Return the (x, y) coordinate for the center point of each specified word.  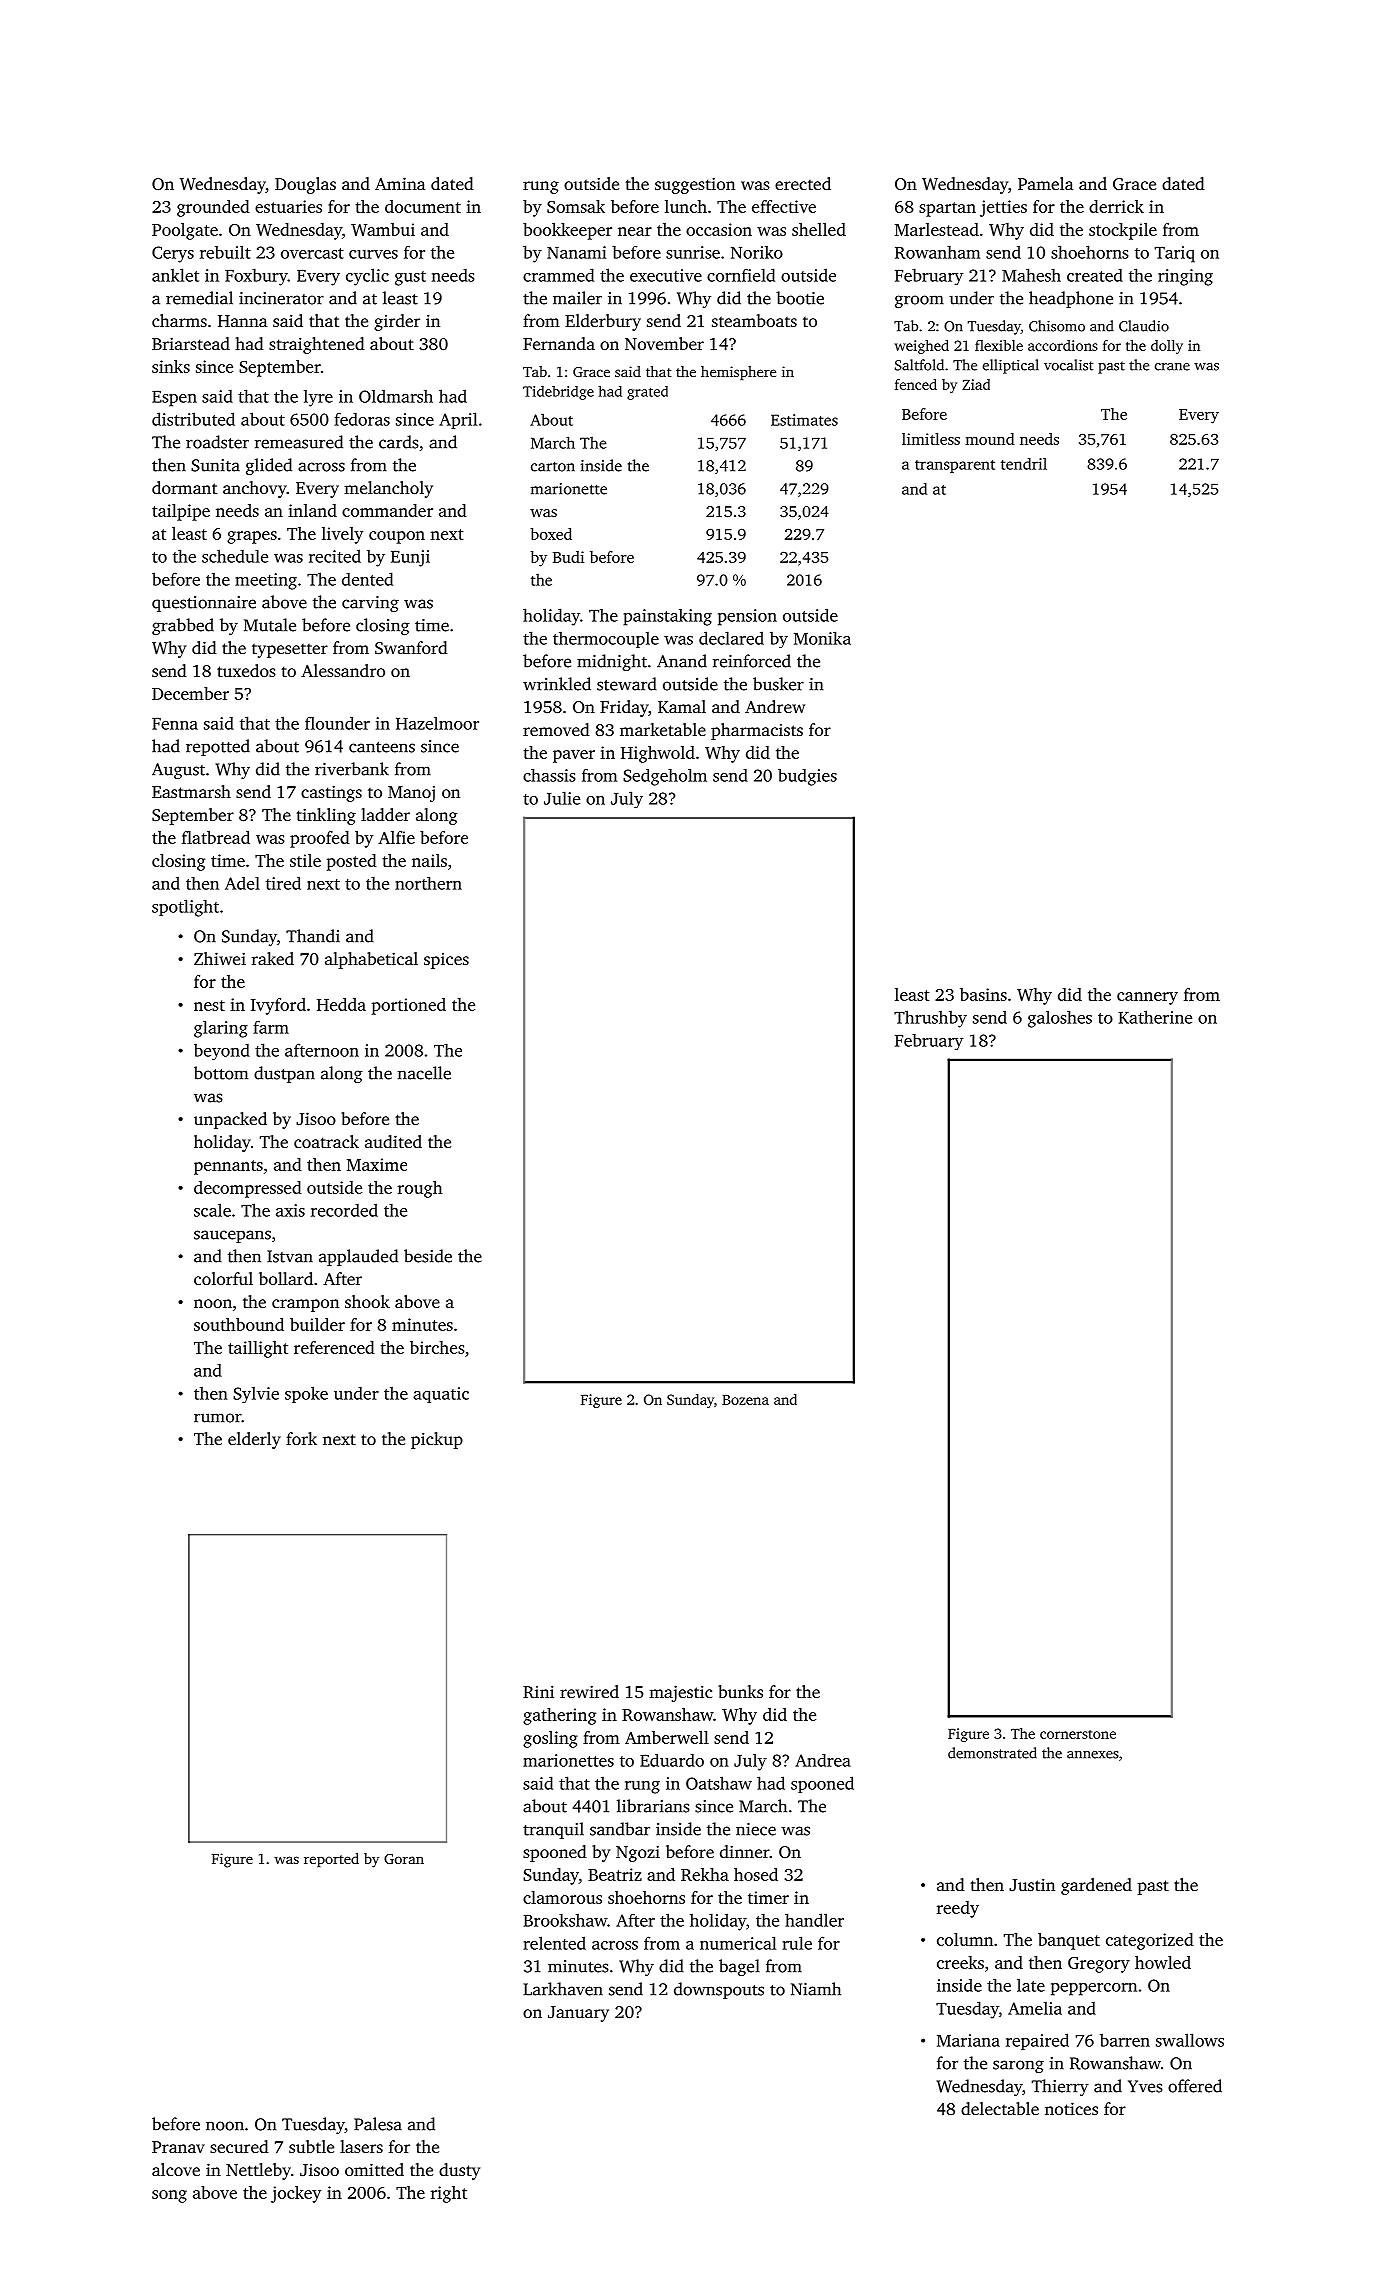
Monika (822, 638)
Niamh (816, 1989)
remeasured (299, 442)
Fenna (175, 724)
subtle (311, 2146)
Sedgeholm (665, 777)
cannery (1147, 998)
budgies (807, 777)
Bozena (745, 1400)
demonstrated (992, 1753)
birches (437, 1347)
